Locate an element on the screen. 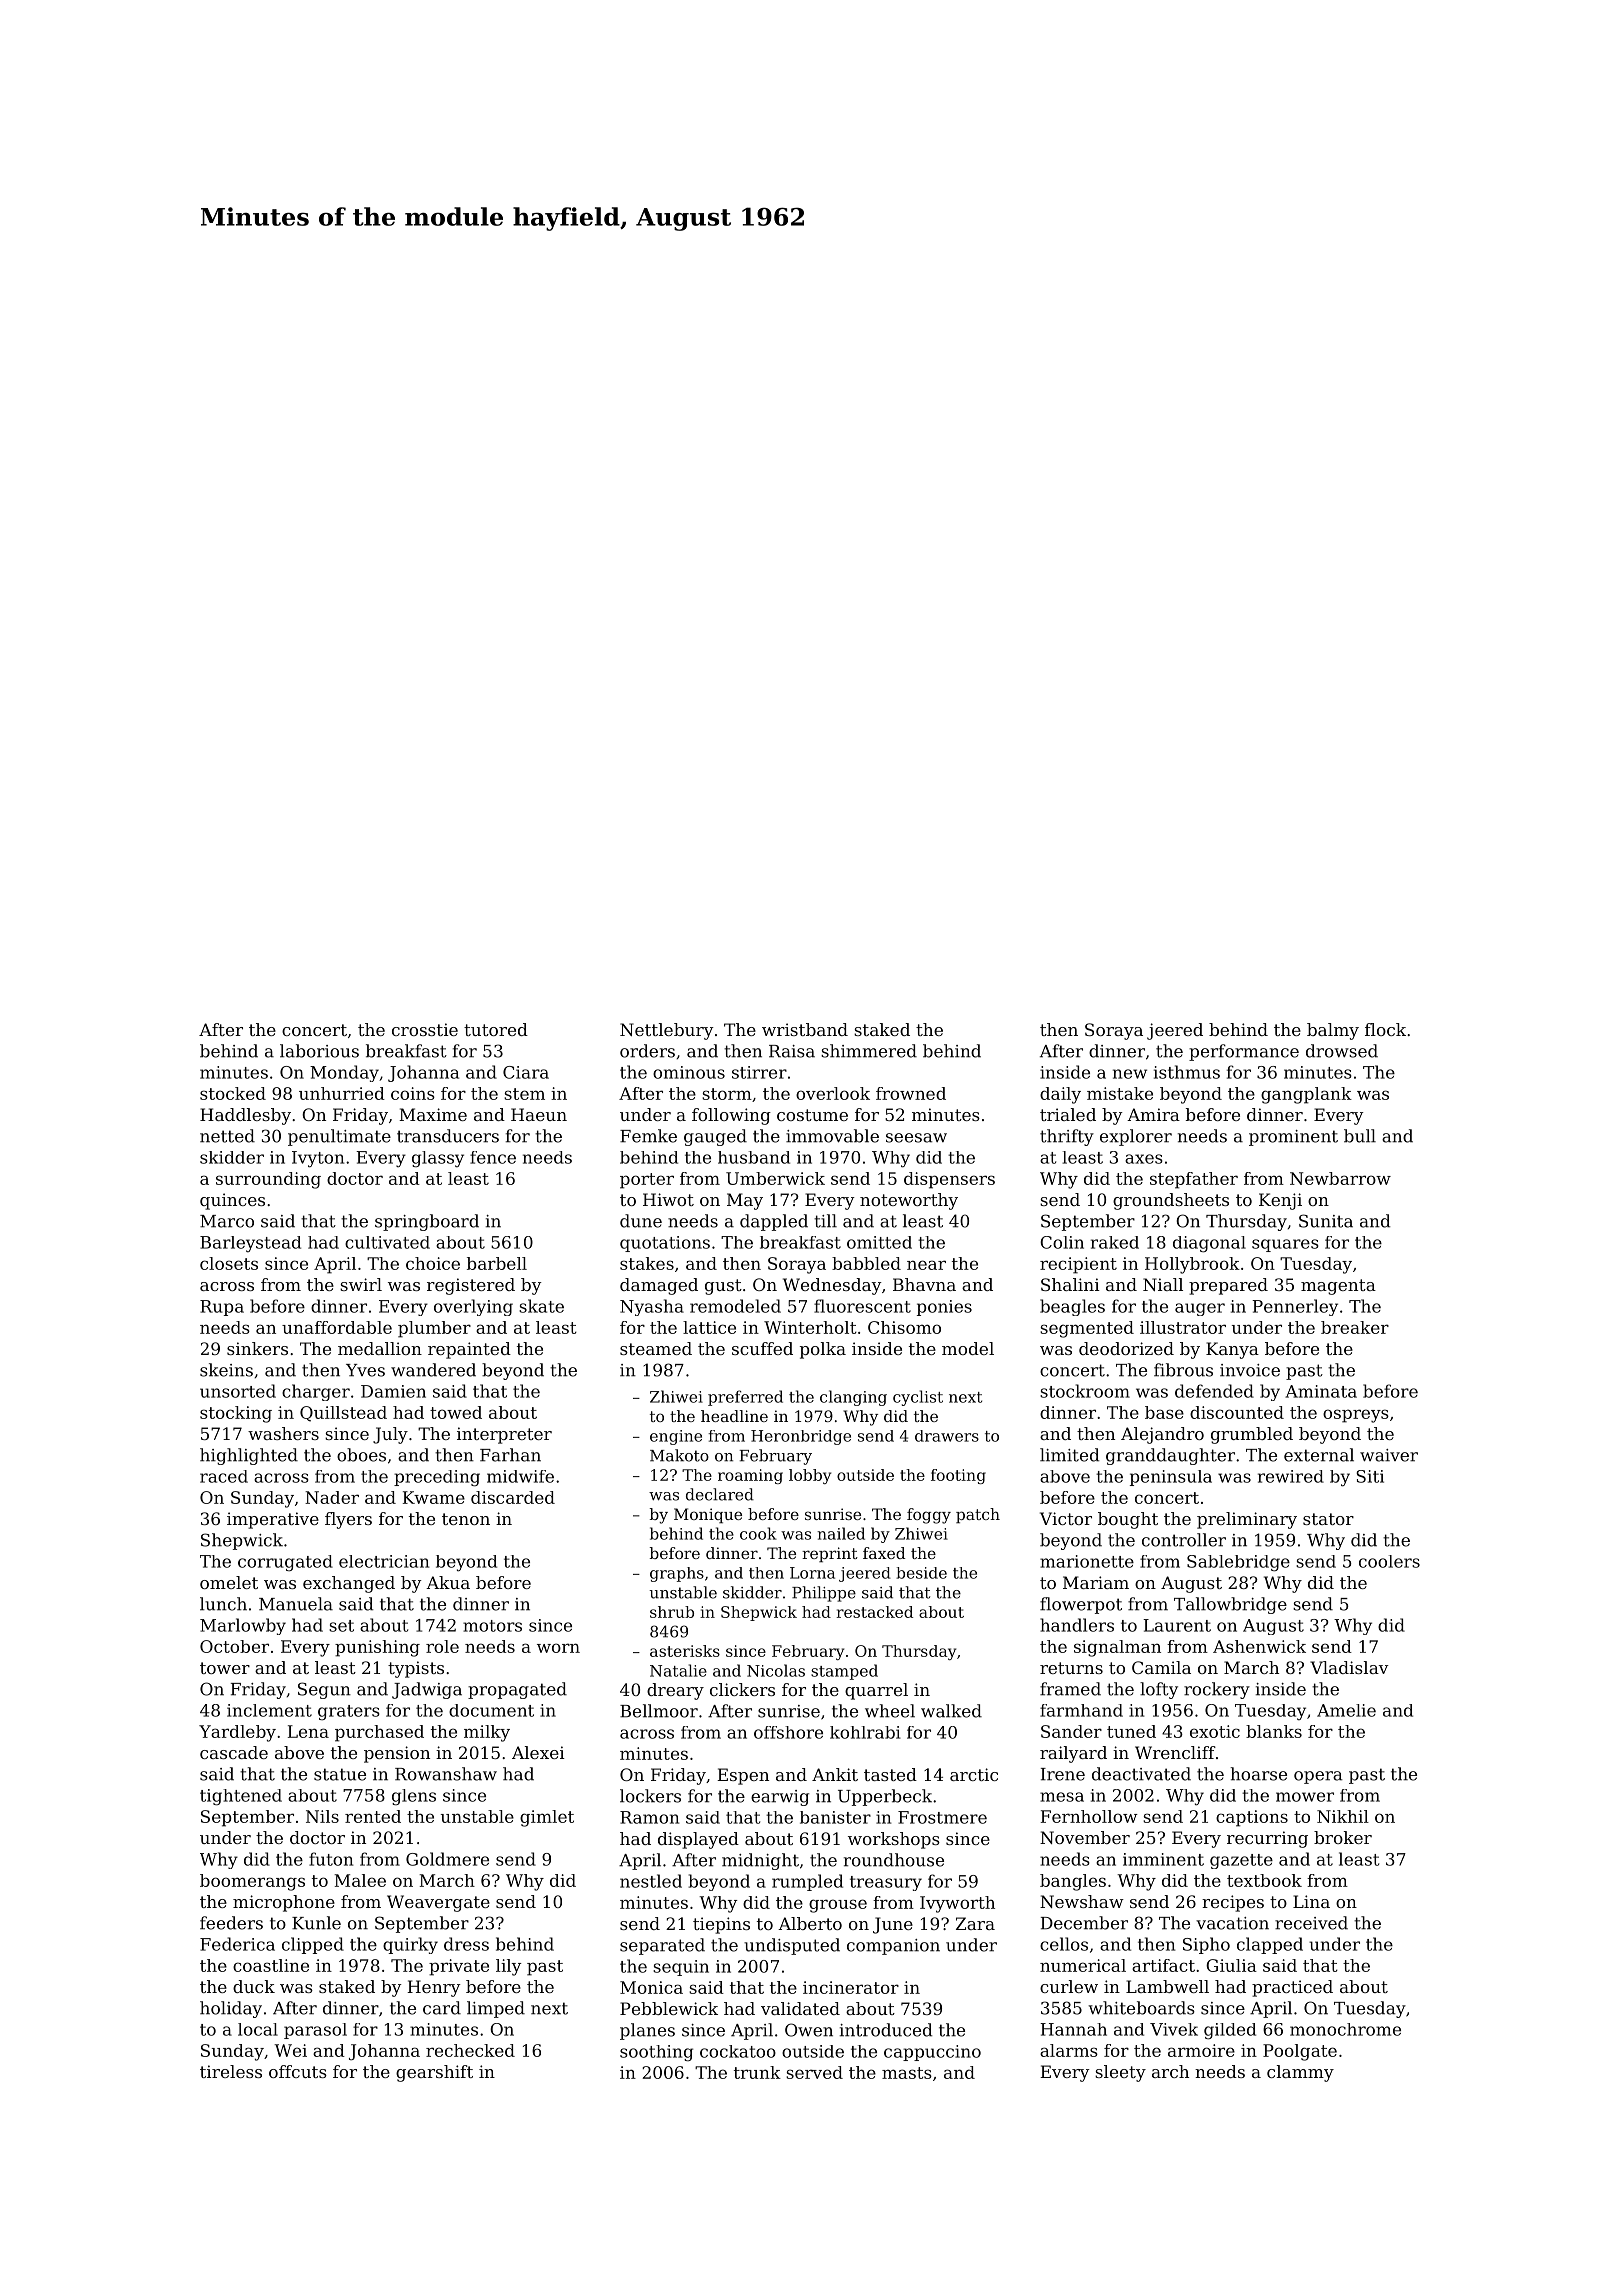 The image size is (1620, 2292). dress is located at coordinates (466, 1944).
